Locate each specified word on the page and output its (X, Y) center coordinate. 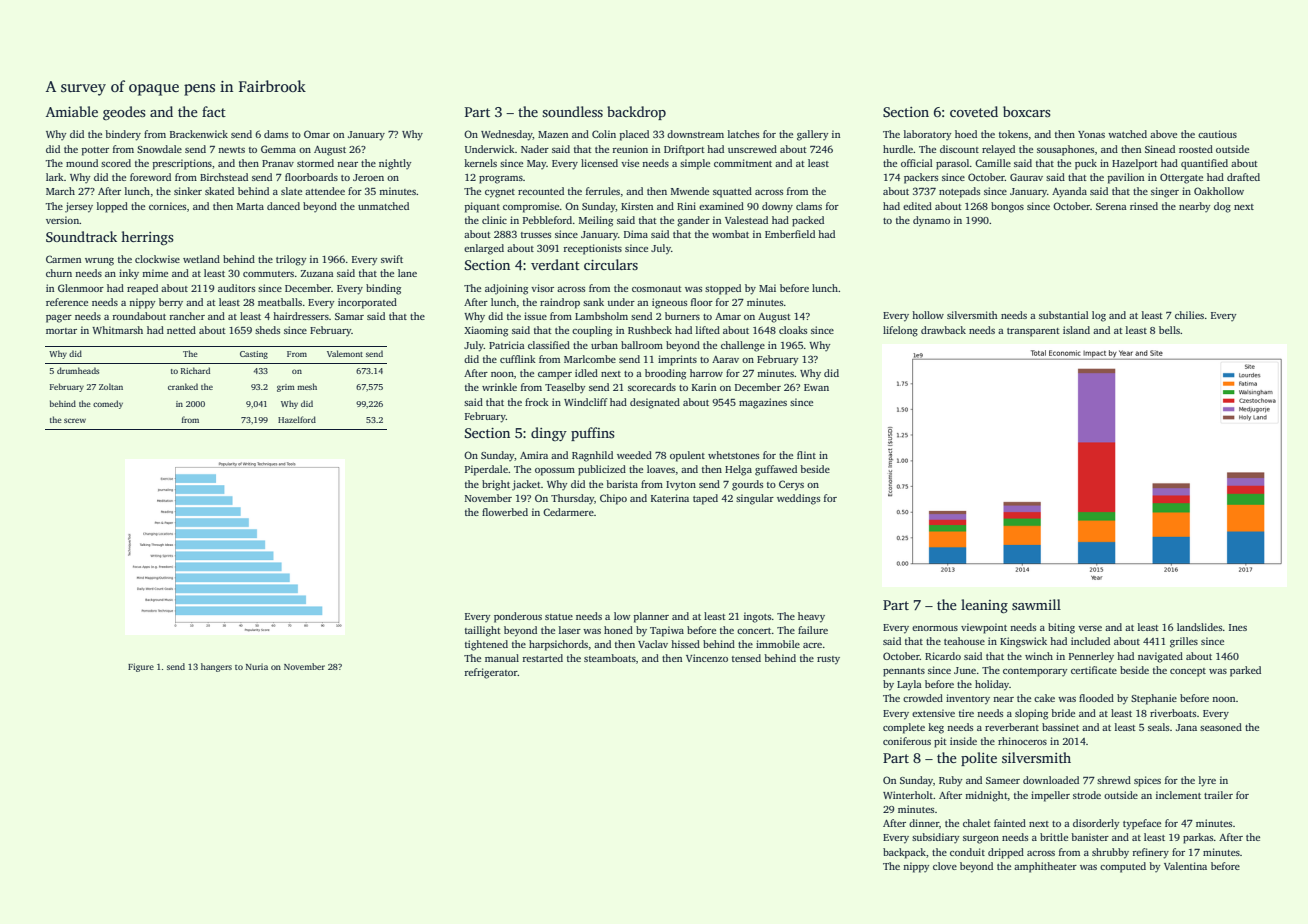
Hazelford (297, 419)
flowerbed (505, 512)
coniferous (907, 741)
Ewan (816, 387)
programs (501, 180)
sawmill (1036, 604)
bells (1169, 330)
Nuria (257, 666)
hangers (216, 667)
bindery (123, 135)
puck (1086, 164)
